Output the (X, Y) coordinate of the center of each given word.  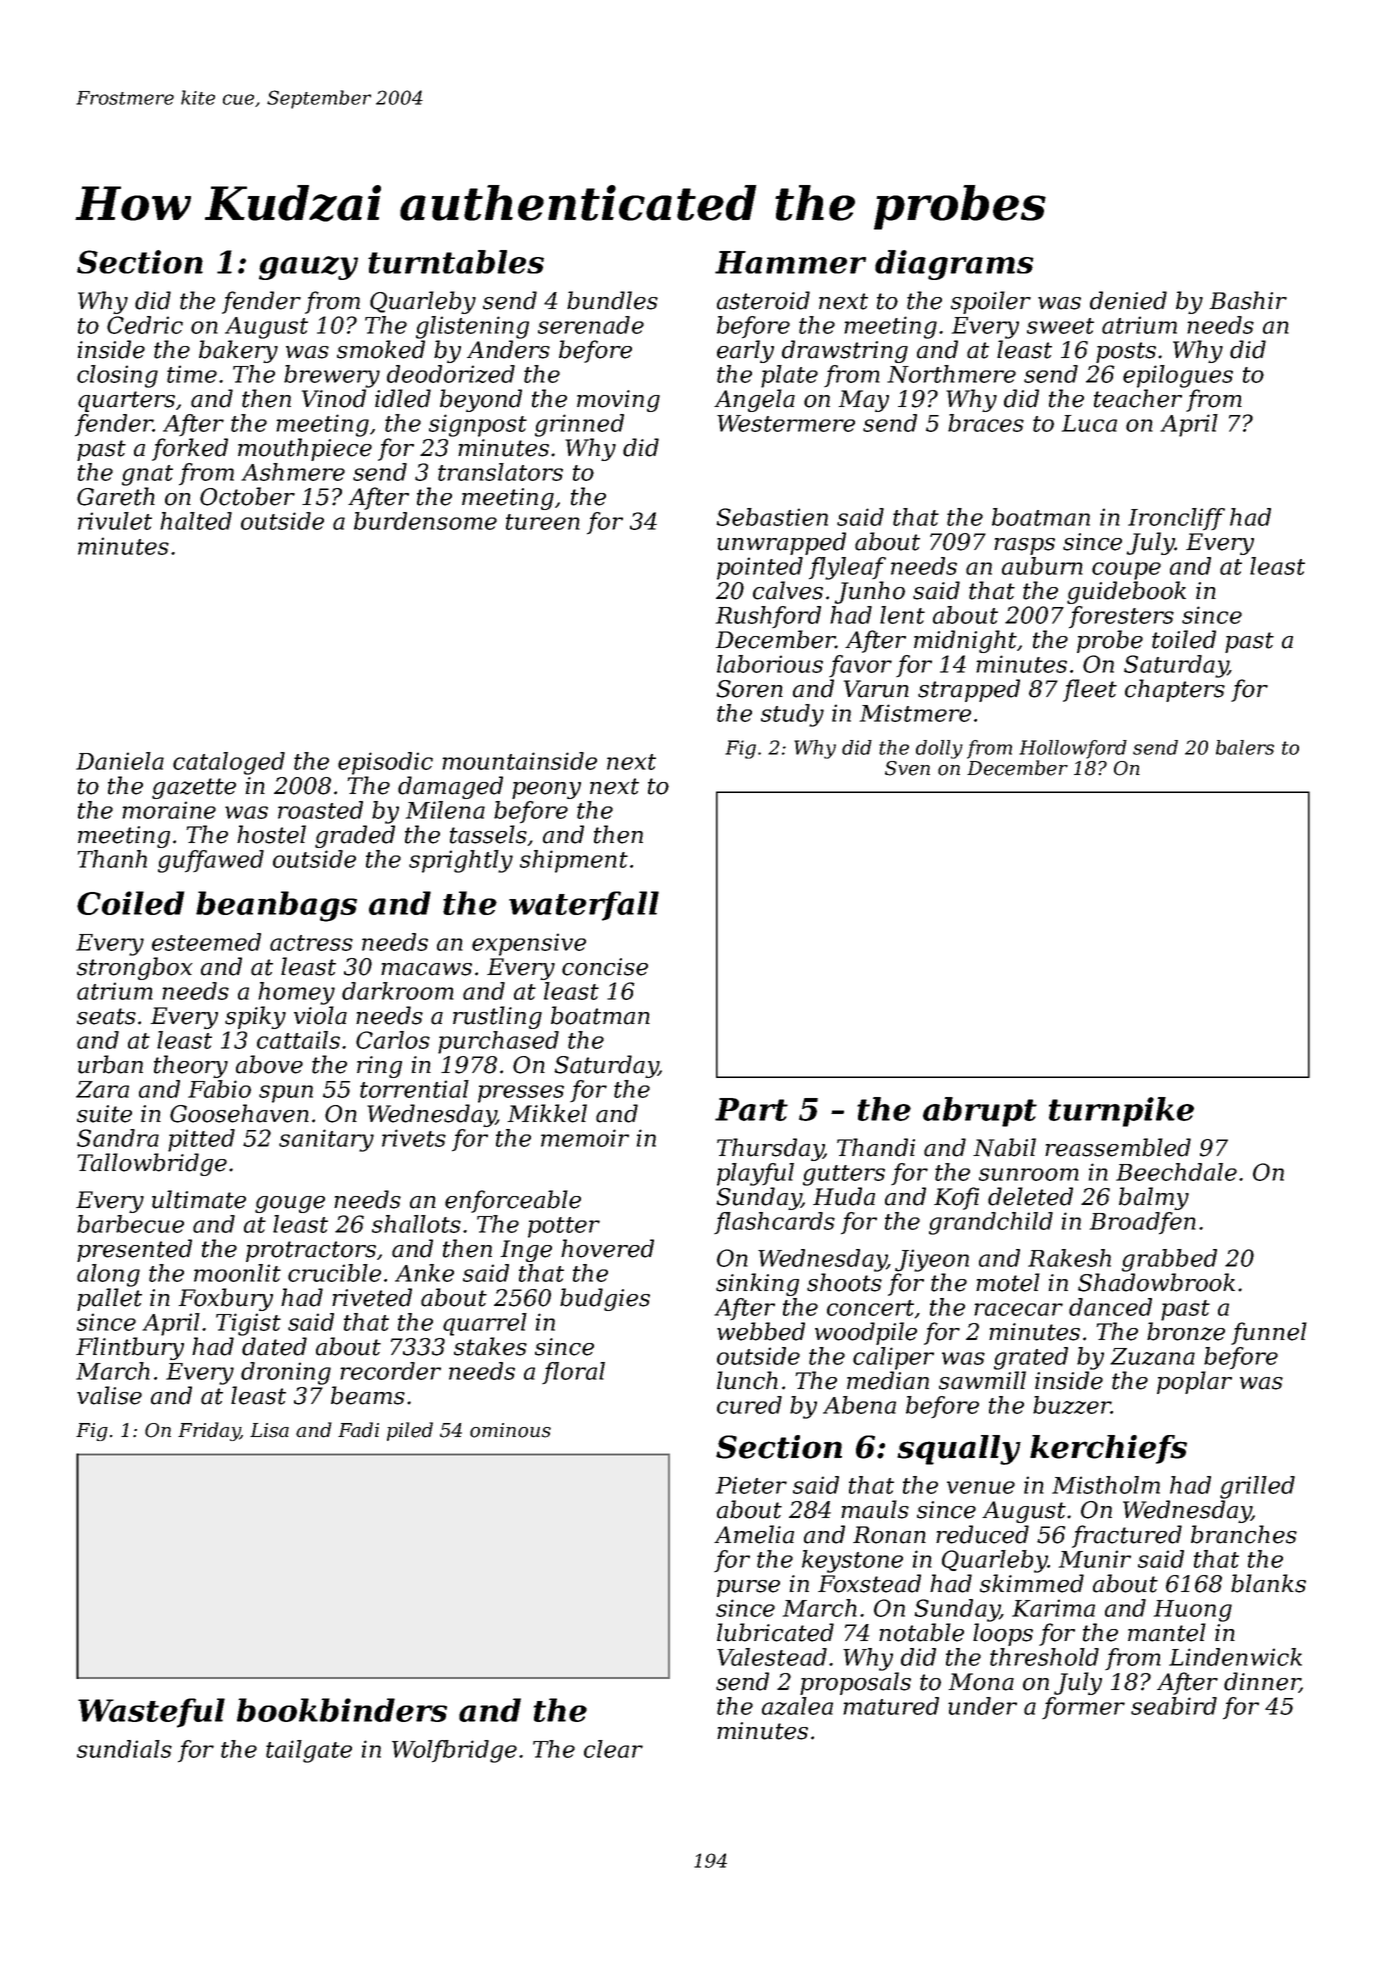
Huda (844, 1196)
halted (196, 521)
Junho (869, 592)
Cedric (145, 325)
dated (274, 1346)
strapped (969, 690)
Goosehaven (239, 1113)
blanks (1268, 1583)
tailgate (309, 1751)
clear (613, 1749)
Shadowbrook (1156, 1282)
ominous (510, 1430)
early (745, 351)
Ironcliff (1176, 519)
